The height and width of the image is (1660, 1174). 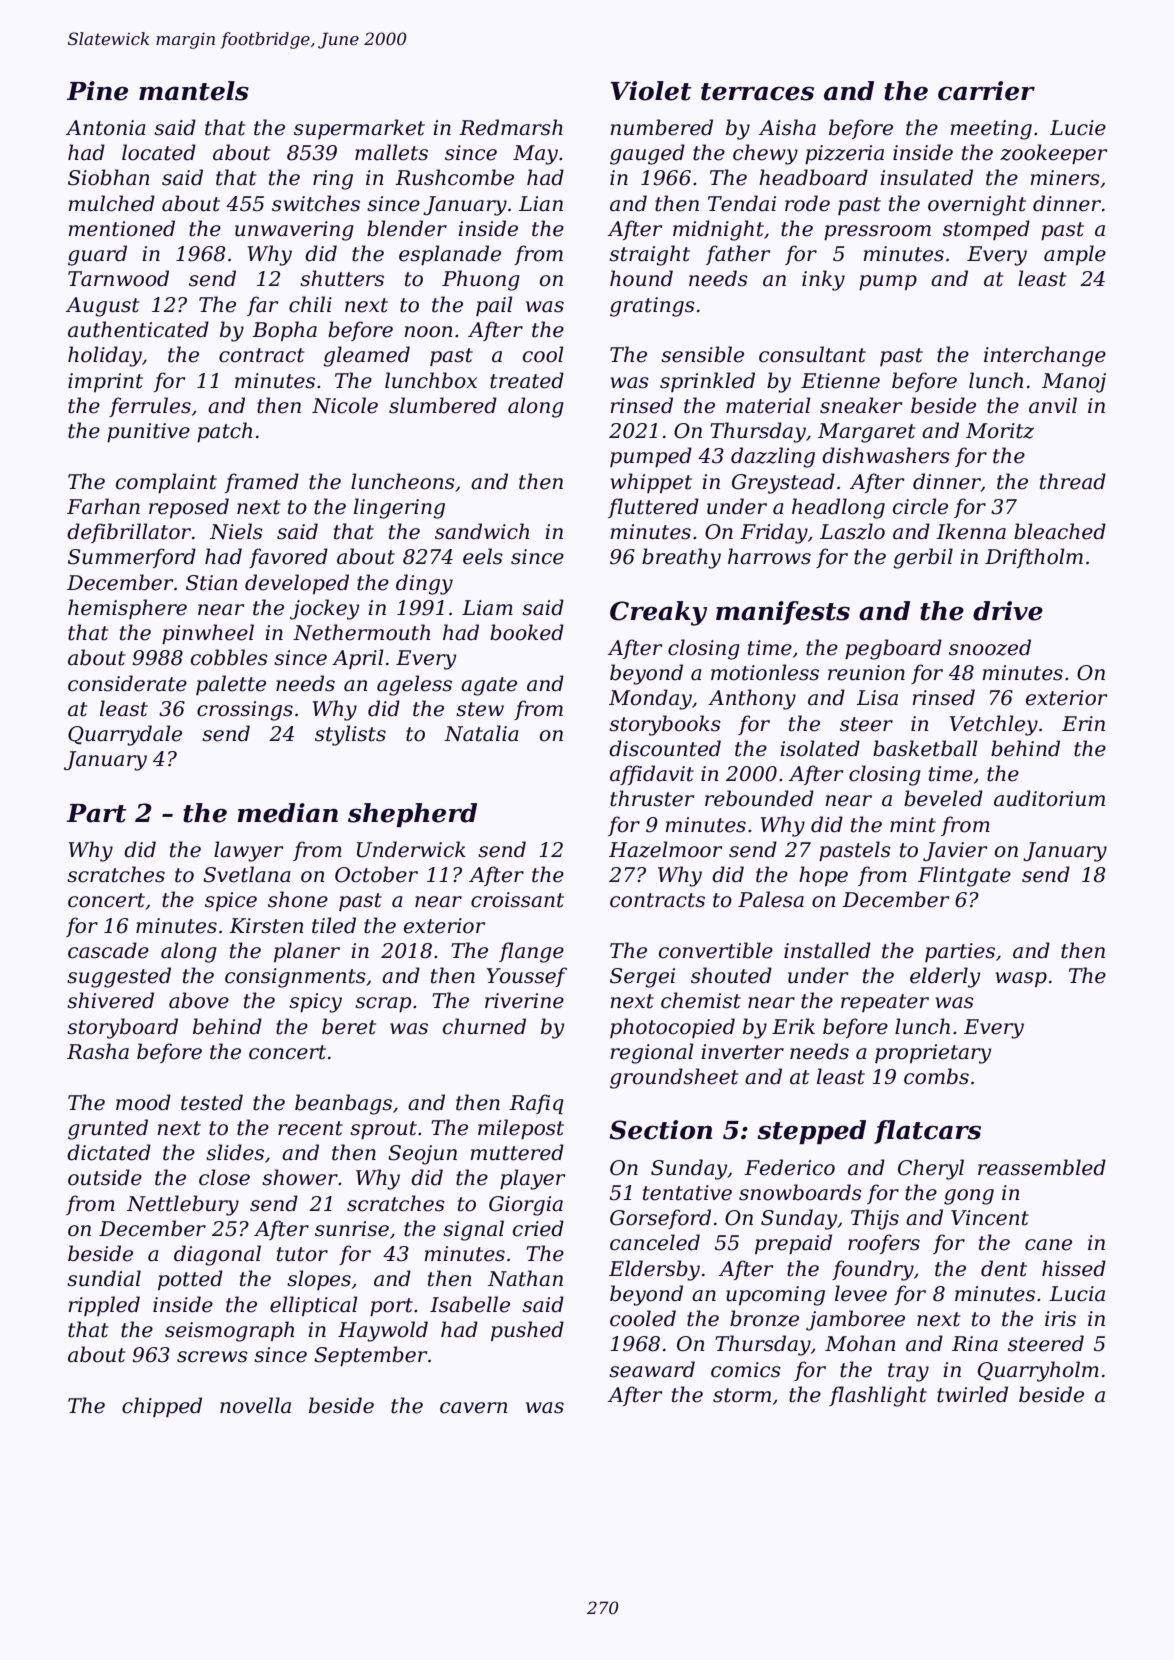 What do you see at coordinates (527, 380) in the image?
I see `treated` at bounding box center [527, 380].
